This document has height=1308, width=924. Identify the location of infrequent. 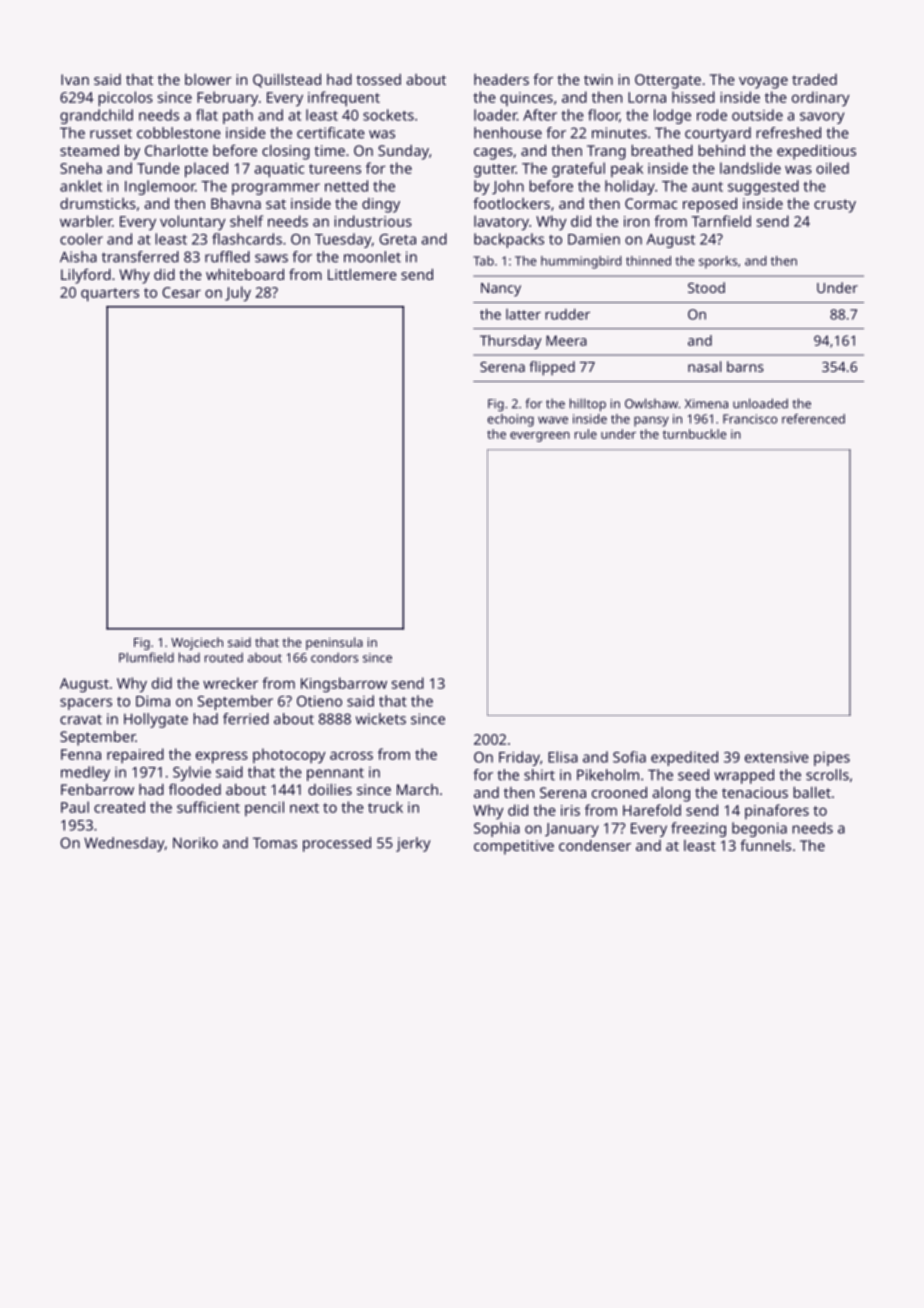
(344, 98).
